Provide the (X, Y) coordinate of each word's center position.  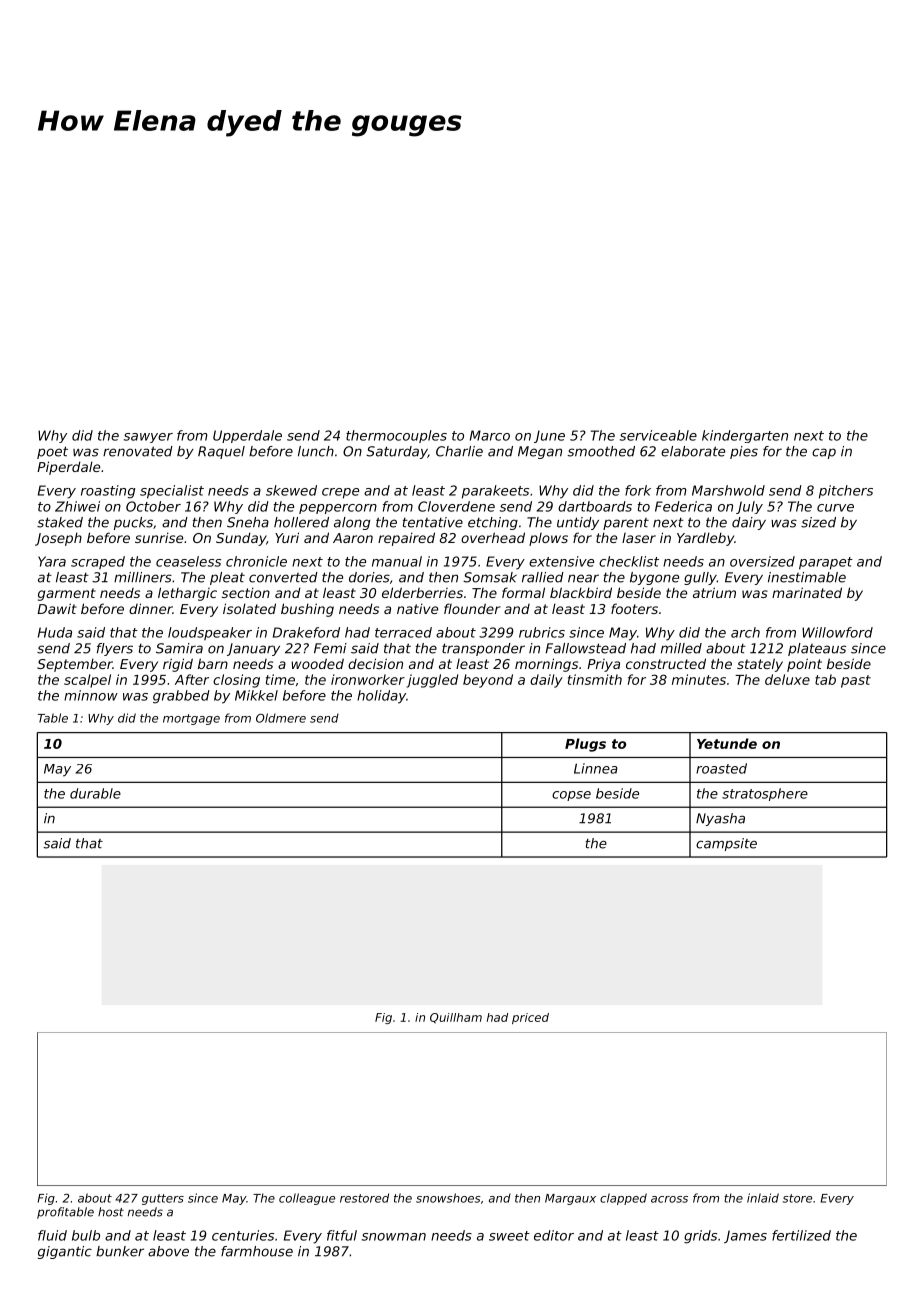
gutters (163, 1199)
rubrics (542, 632)
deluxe (787, 679)
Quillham (456, 1018)
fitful (342, 1235)
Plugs (585, 745)
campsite (726, 844)
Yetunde (727, 743)
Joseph (58, 539)
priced (530, 1018)
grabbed (181, 697)
